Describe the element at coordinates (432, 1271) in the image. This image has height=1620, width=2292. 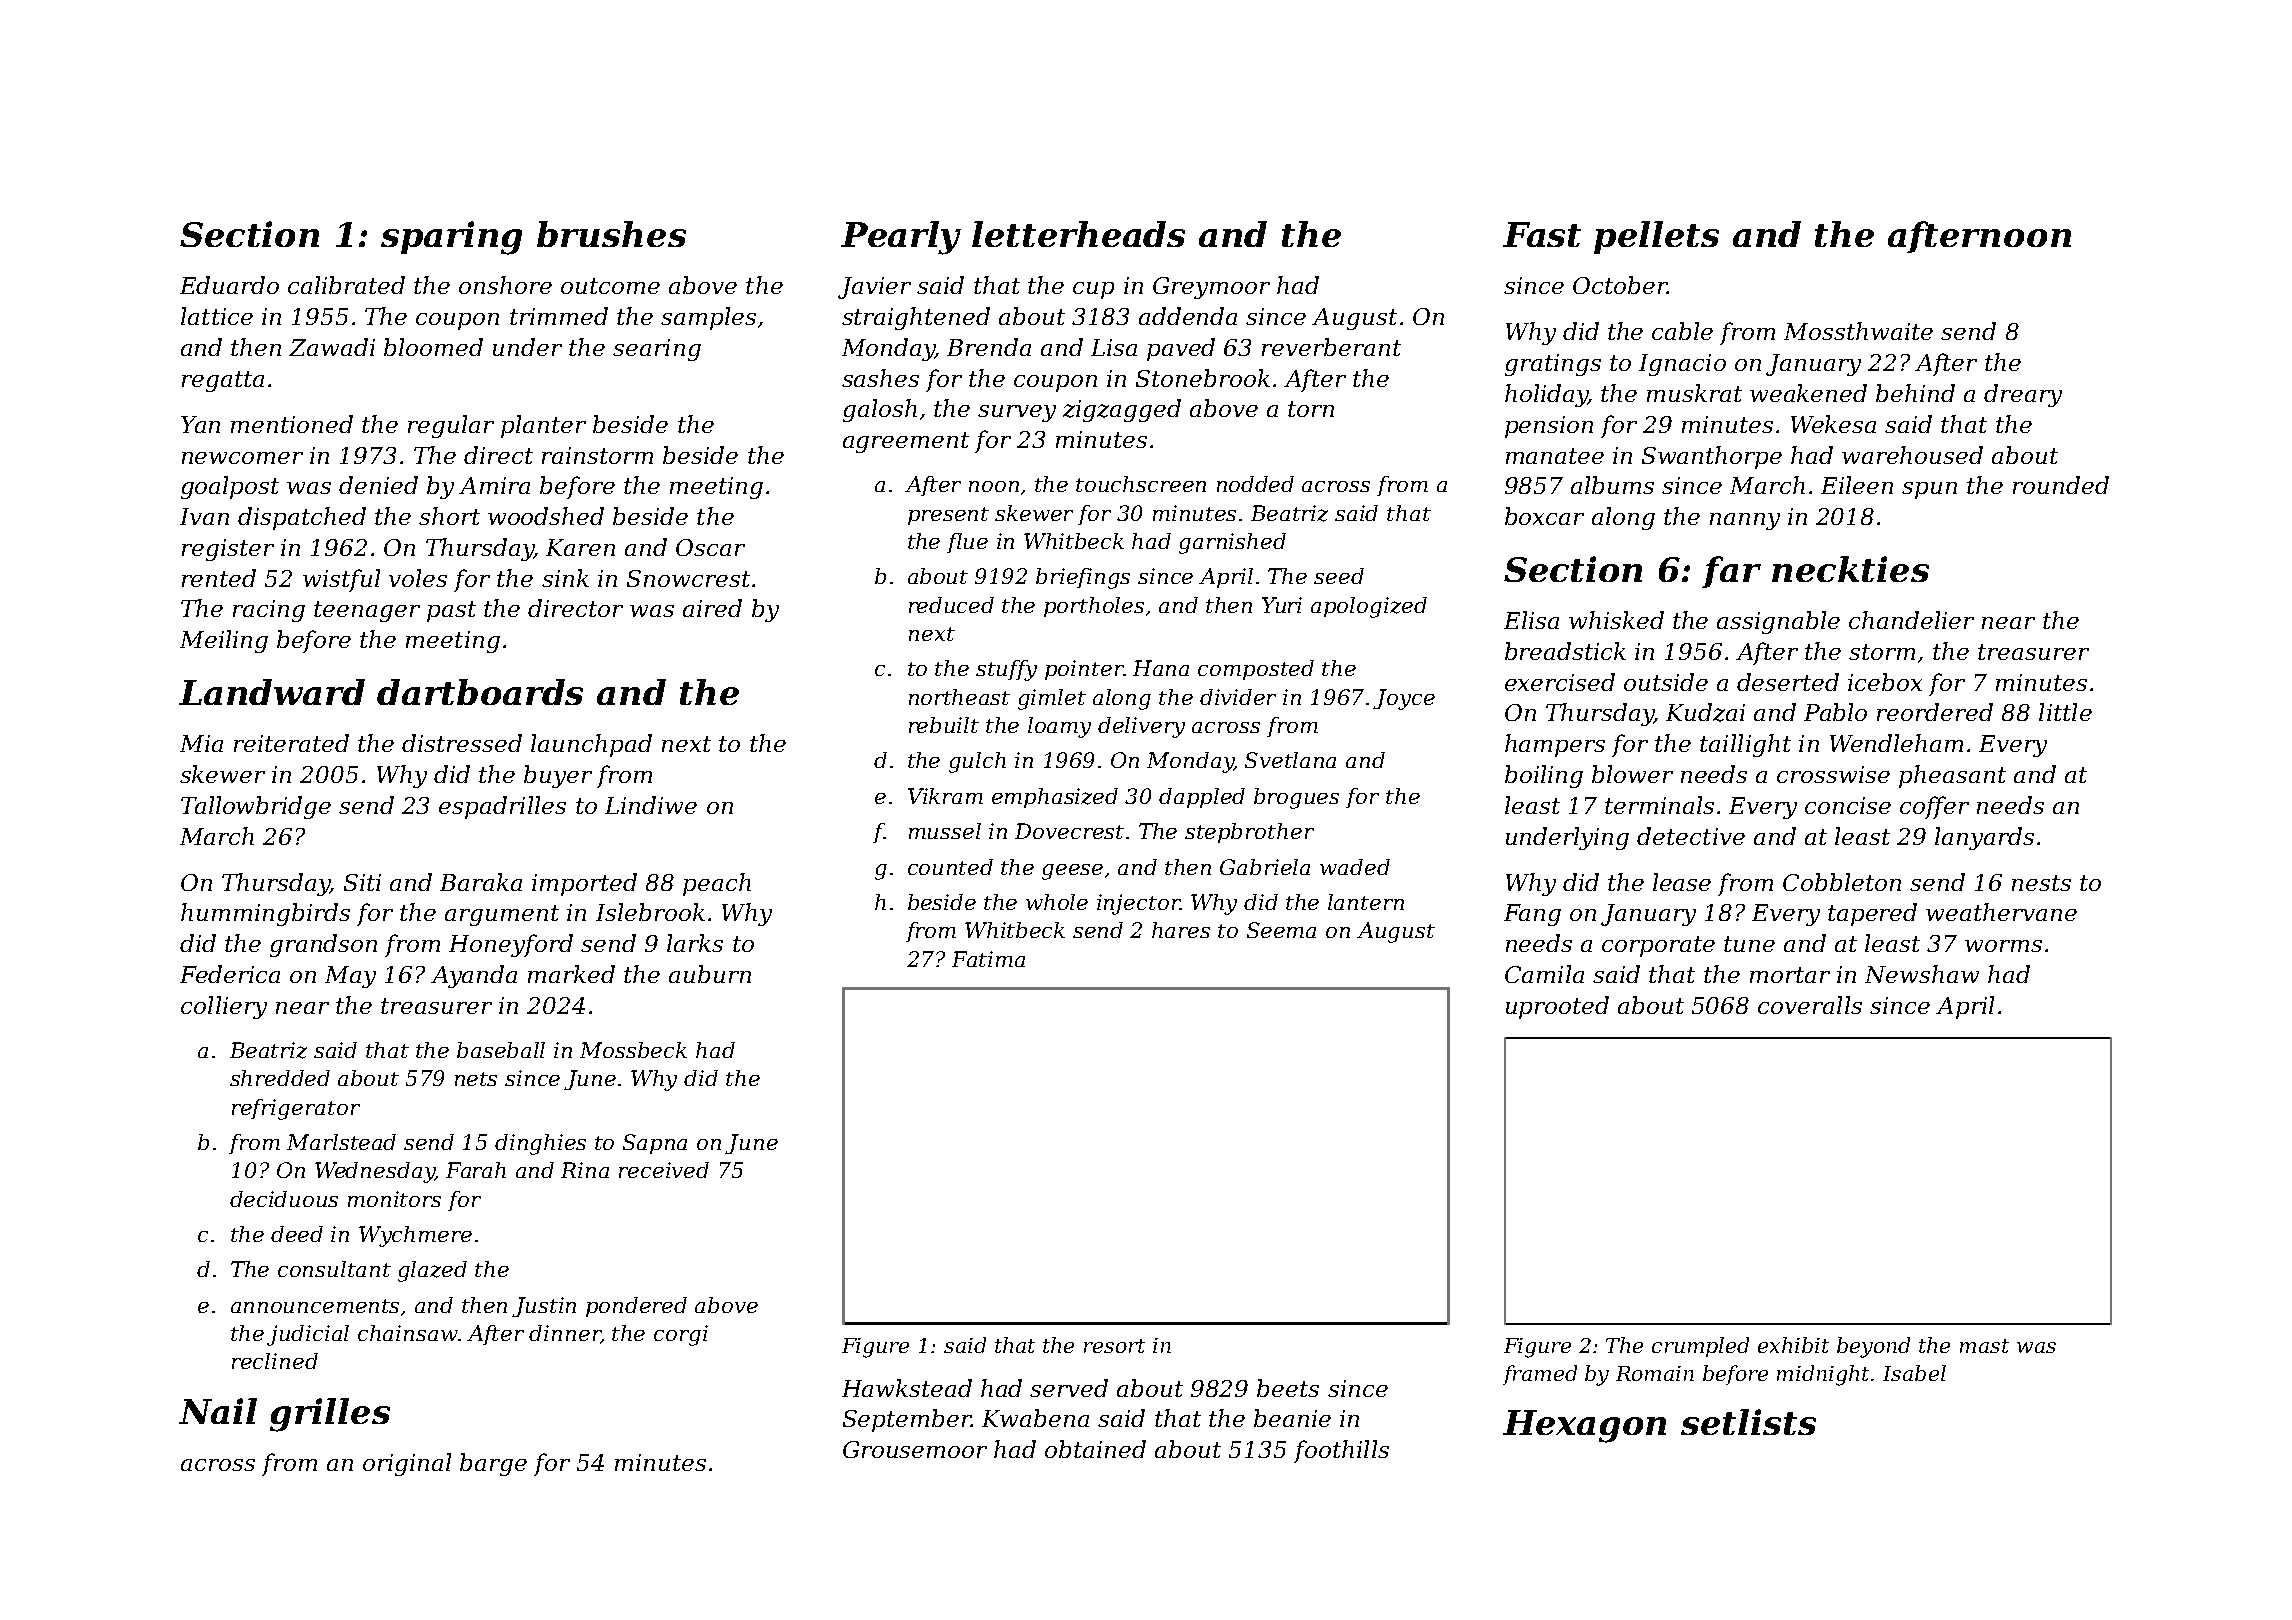
I see `glazed` at that location.
